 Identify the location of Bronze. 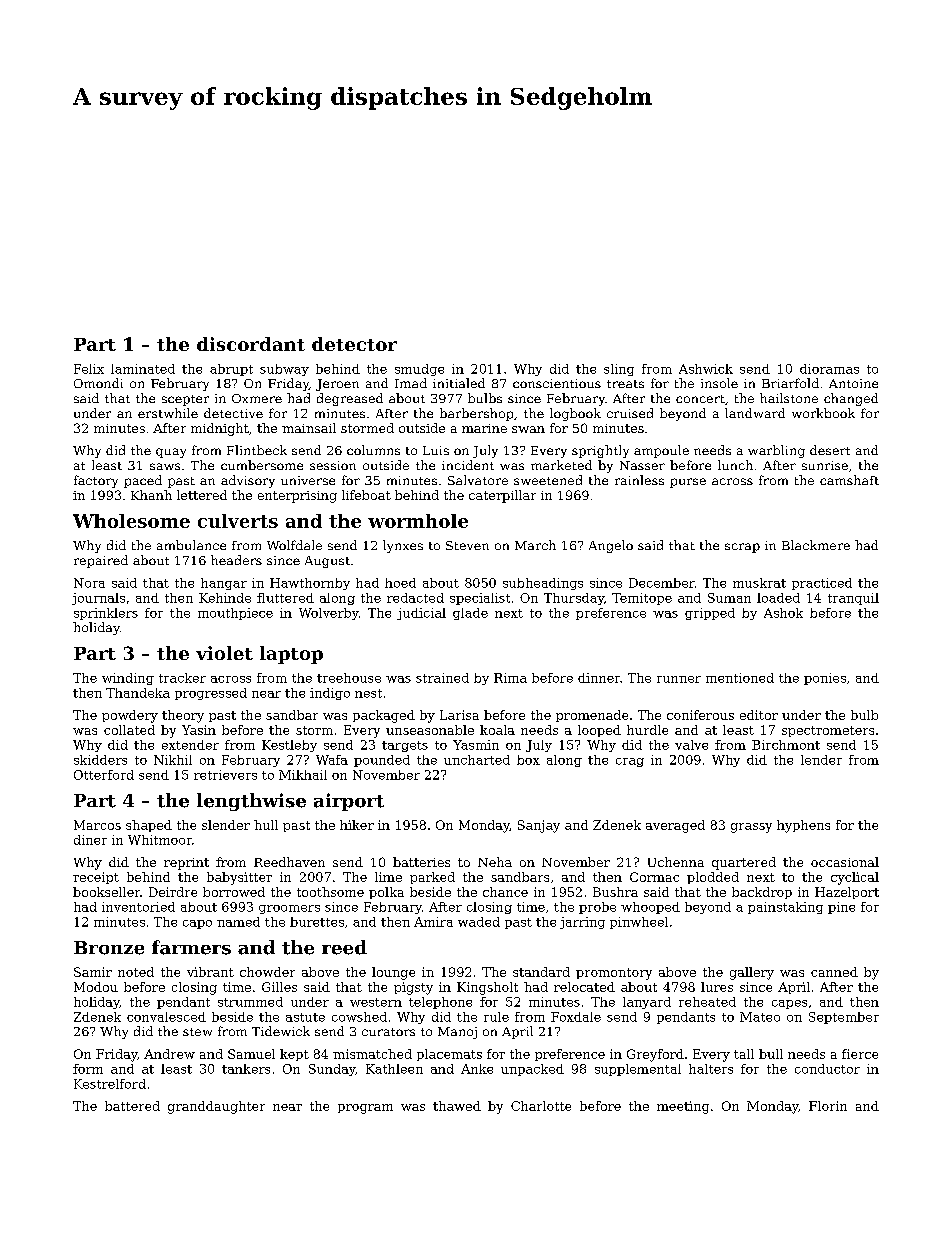
(109, 948).
